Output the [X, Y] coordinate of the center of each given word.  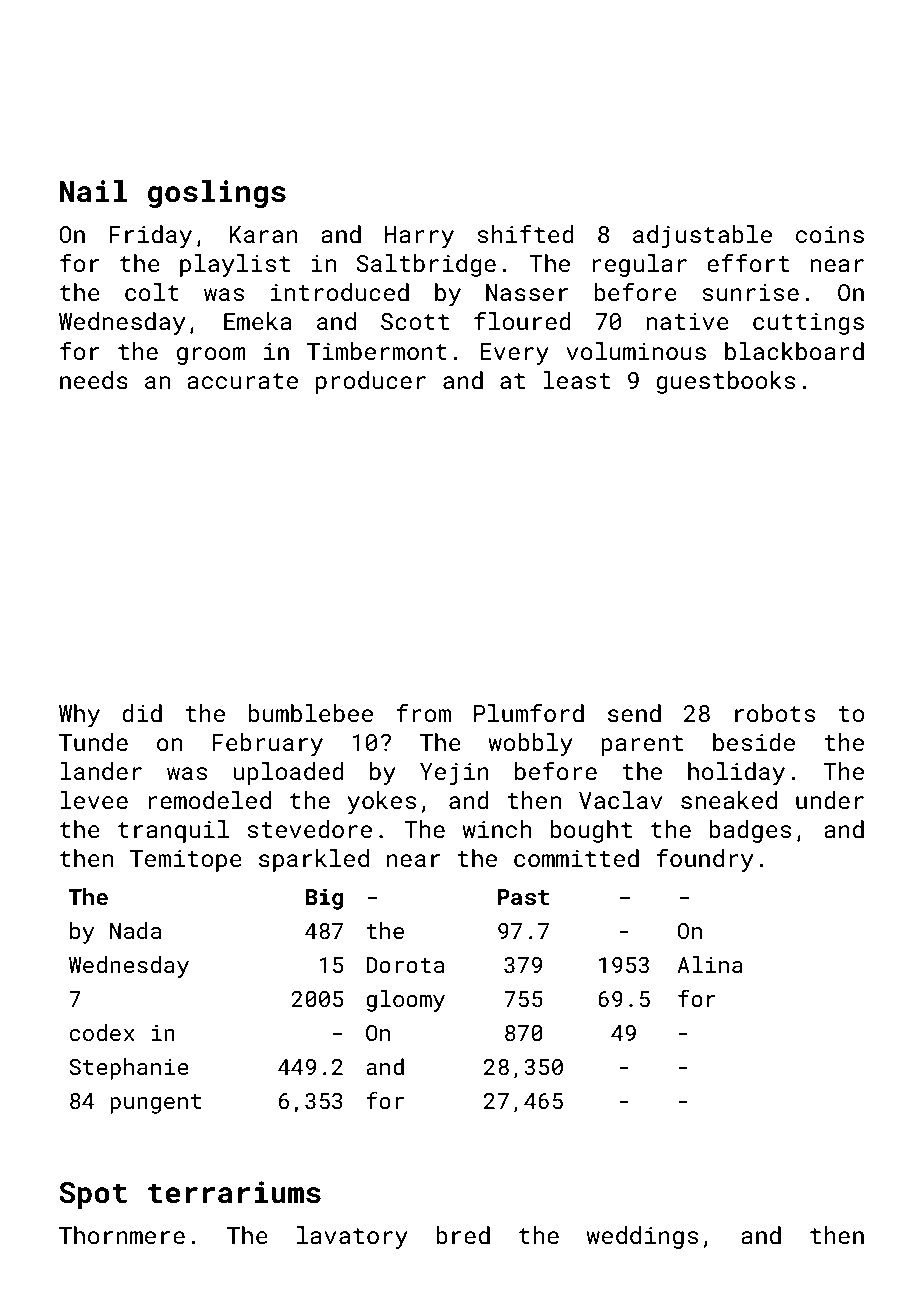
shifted [525, 233]
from [423, 713]
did [142, 713]
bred [463, 1235]
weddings [642, 1237]
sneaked [729, 800]
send [634, 713]
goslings [217, 194]
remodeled [209, 800]
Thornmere [122, 1235]
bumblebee [310, 713]
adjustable [702, 236]
